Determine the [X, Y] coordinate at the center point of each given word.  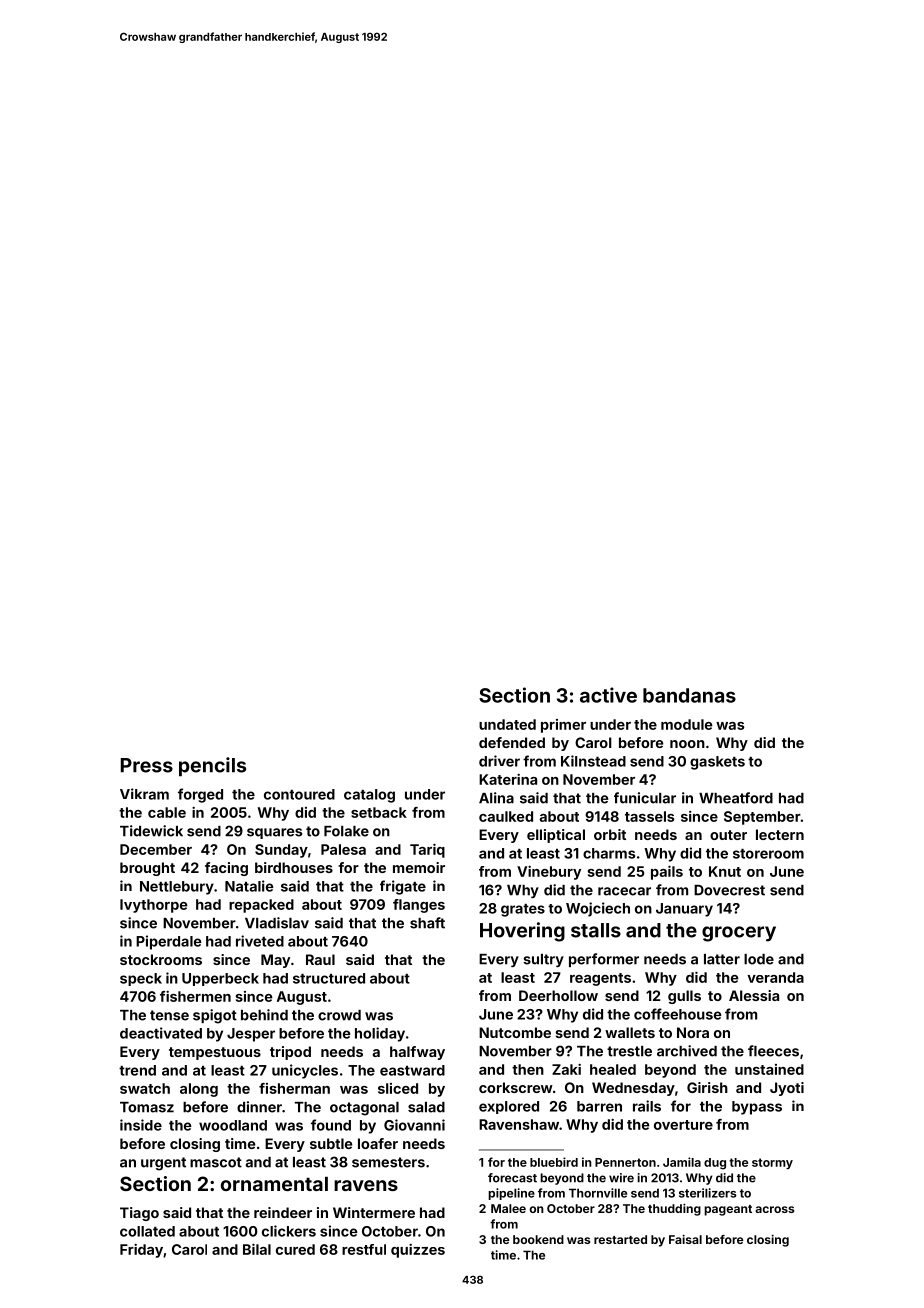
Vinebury [549, 873]
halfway [417, 1053]
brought [147, 869]
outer [728, 835]
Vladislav [277, 923]
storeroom [768, 854]
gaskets [717, 763]
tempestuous [215, 1053]
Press [147, 765]
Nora [693, 1032]
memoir [419, 867]
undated [507, 724]
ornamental [274, 1184]
